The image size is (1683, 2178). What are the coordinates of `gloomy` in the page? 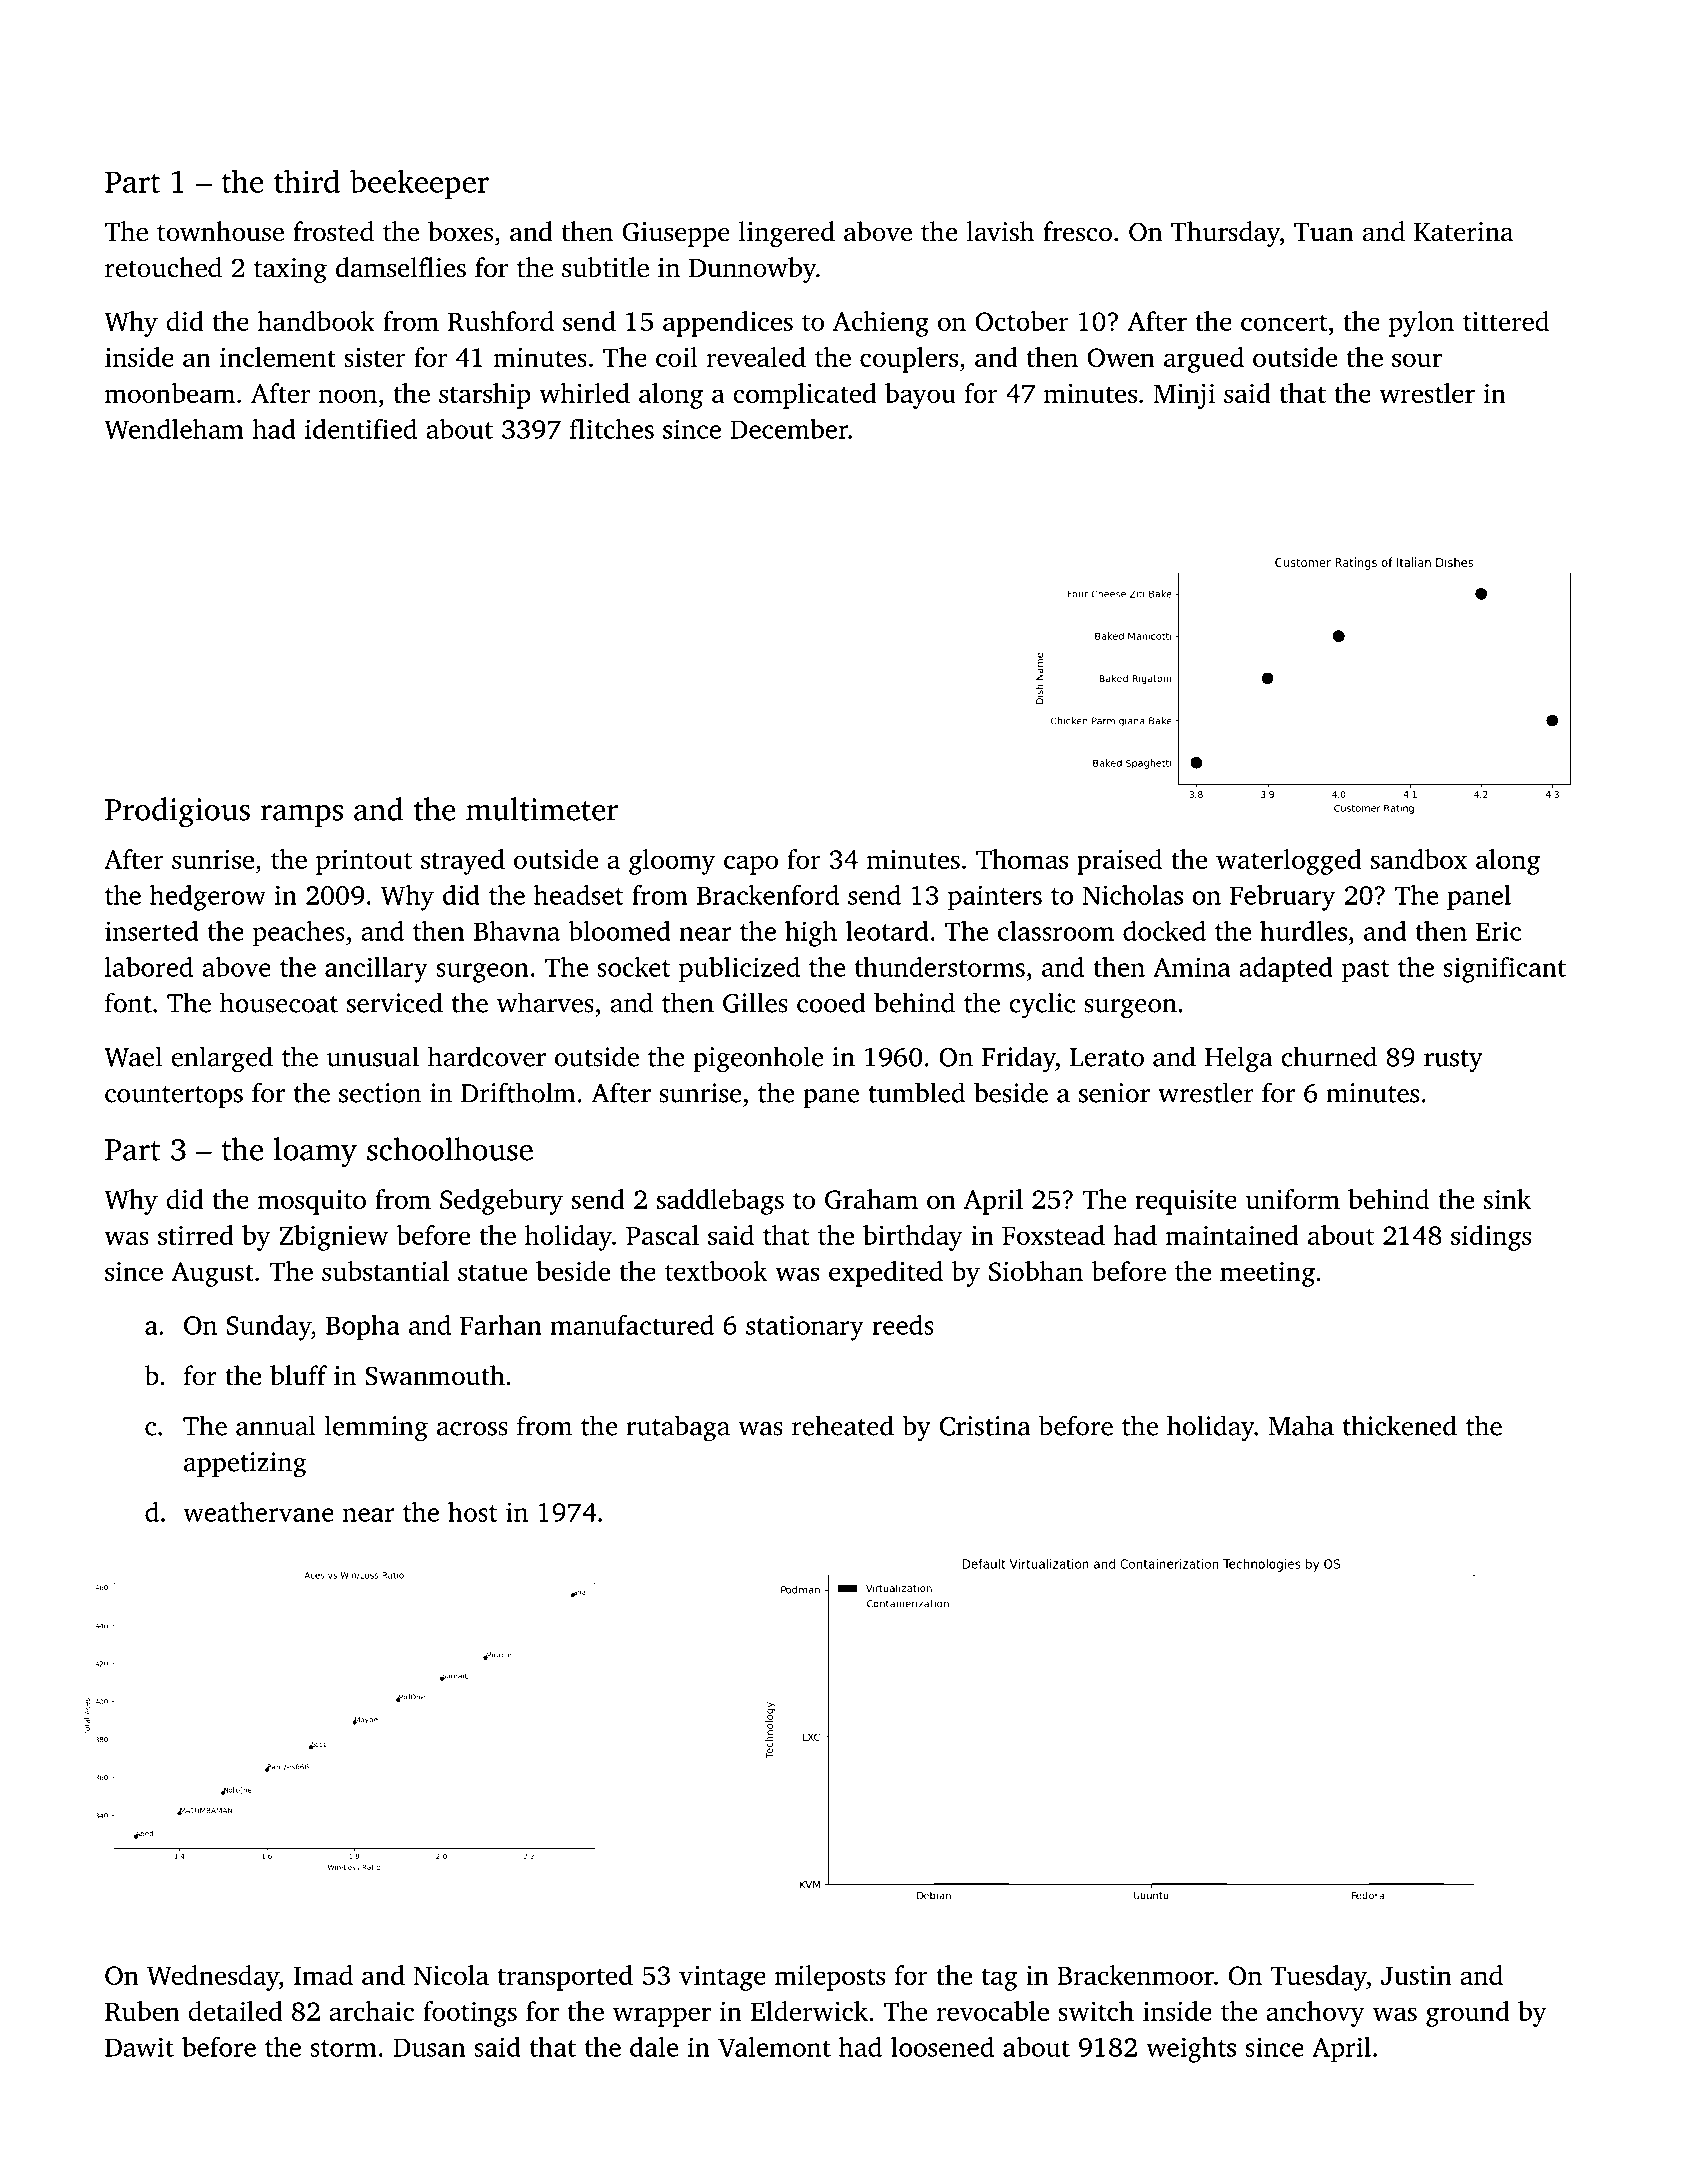 It's located at (672, 862).
